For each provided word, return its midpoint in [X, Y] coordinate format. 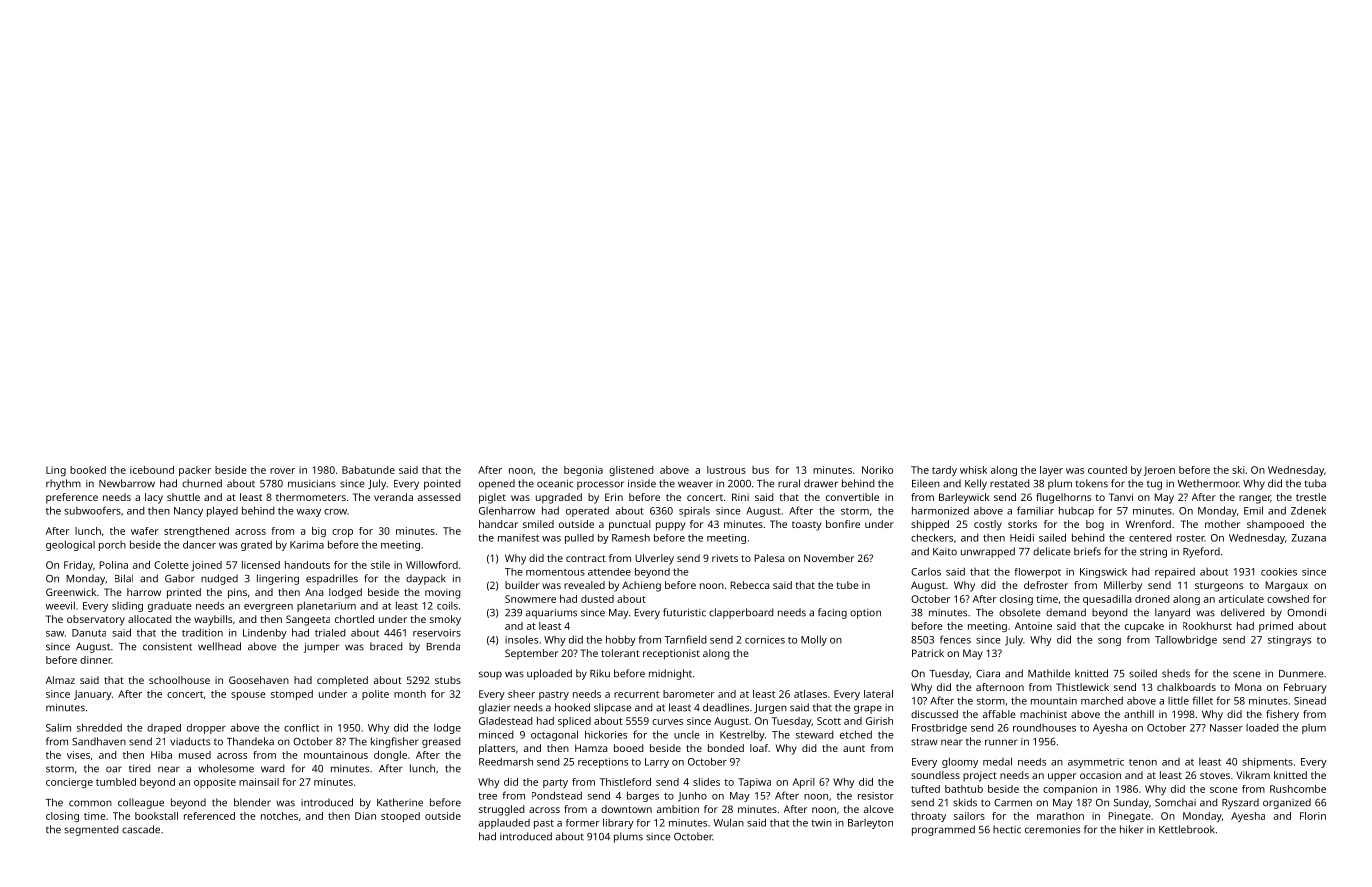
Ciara [988, 674]
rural [789, 483]
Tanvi [1121, 497]
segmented [91, 830]
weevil [60, 605]
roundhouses [1044, 727]
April [803, 783]
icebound [152, 470]
